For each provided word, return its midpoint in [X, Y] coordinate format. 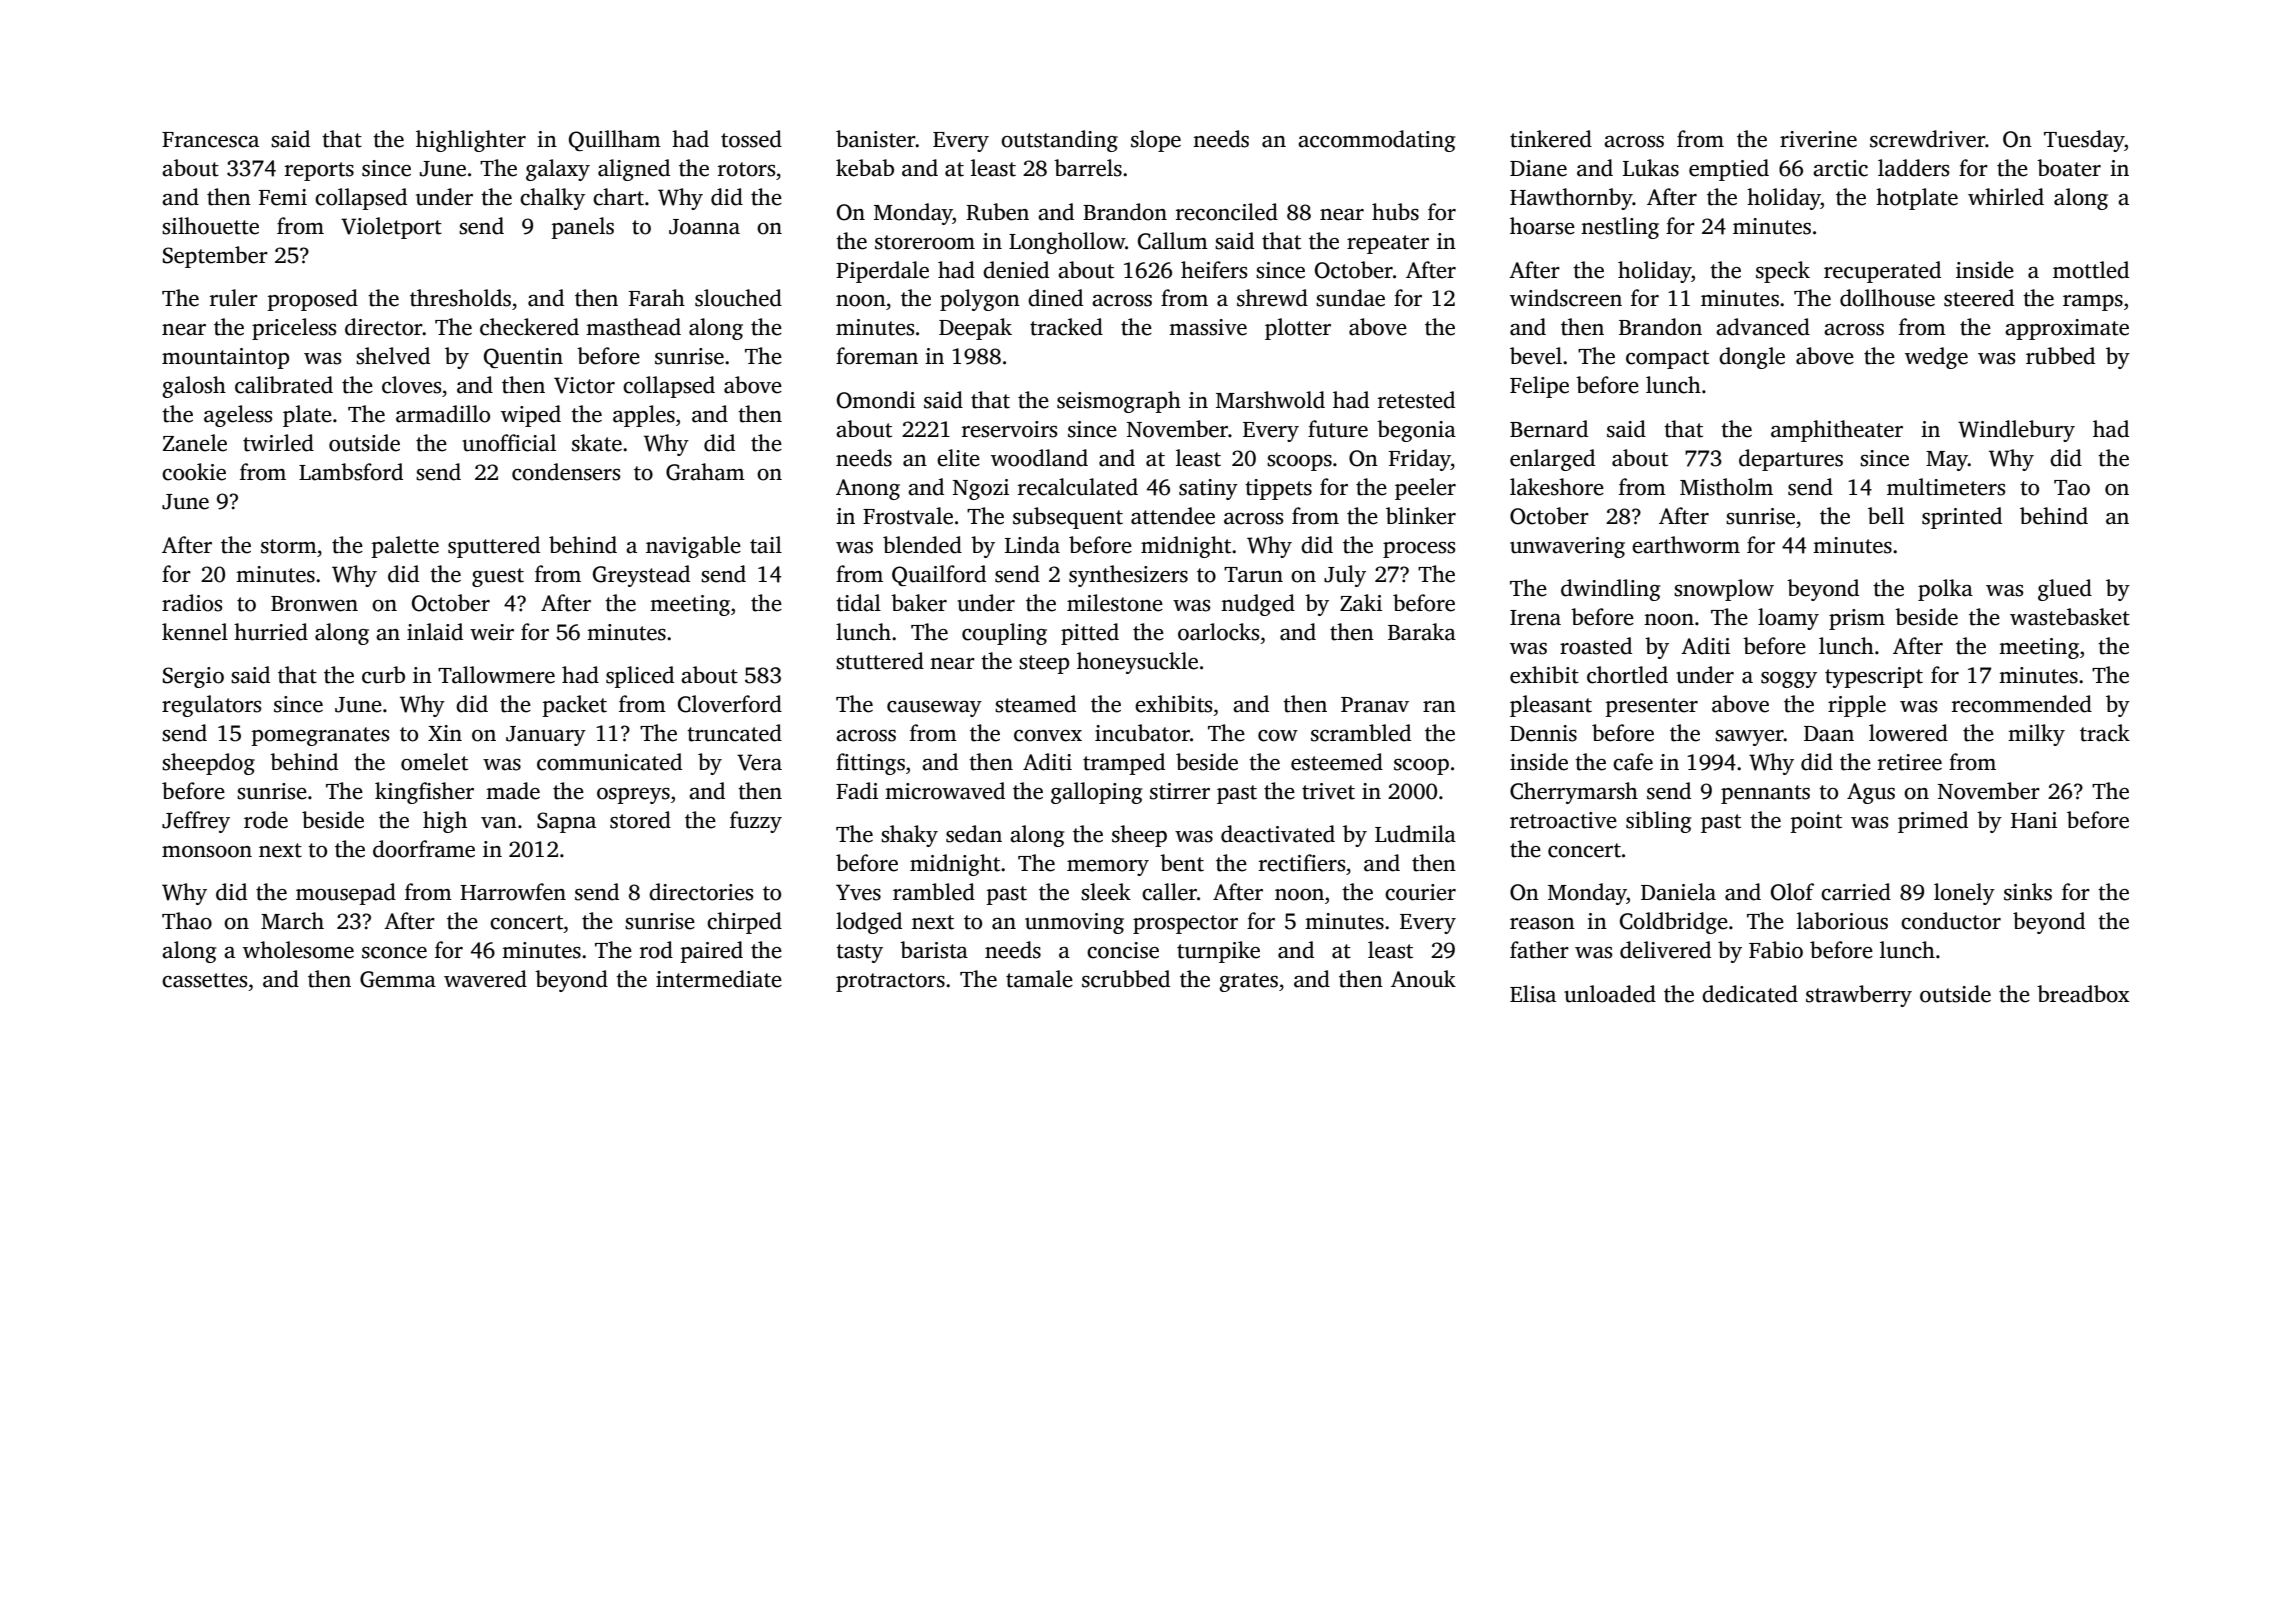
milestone [1115, 603]
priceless [294, 329]
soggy [1789, 680]
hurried [271, 632]
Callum [1173, 241]
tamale [1039, 979]
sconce [394, 953]
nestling [1620, 228]
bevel [1536, 356]
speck [1783, 272]
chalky [552, 199]
